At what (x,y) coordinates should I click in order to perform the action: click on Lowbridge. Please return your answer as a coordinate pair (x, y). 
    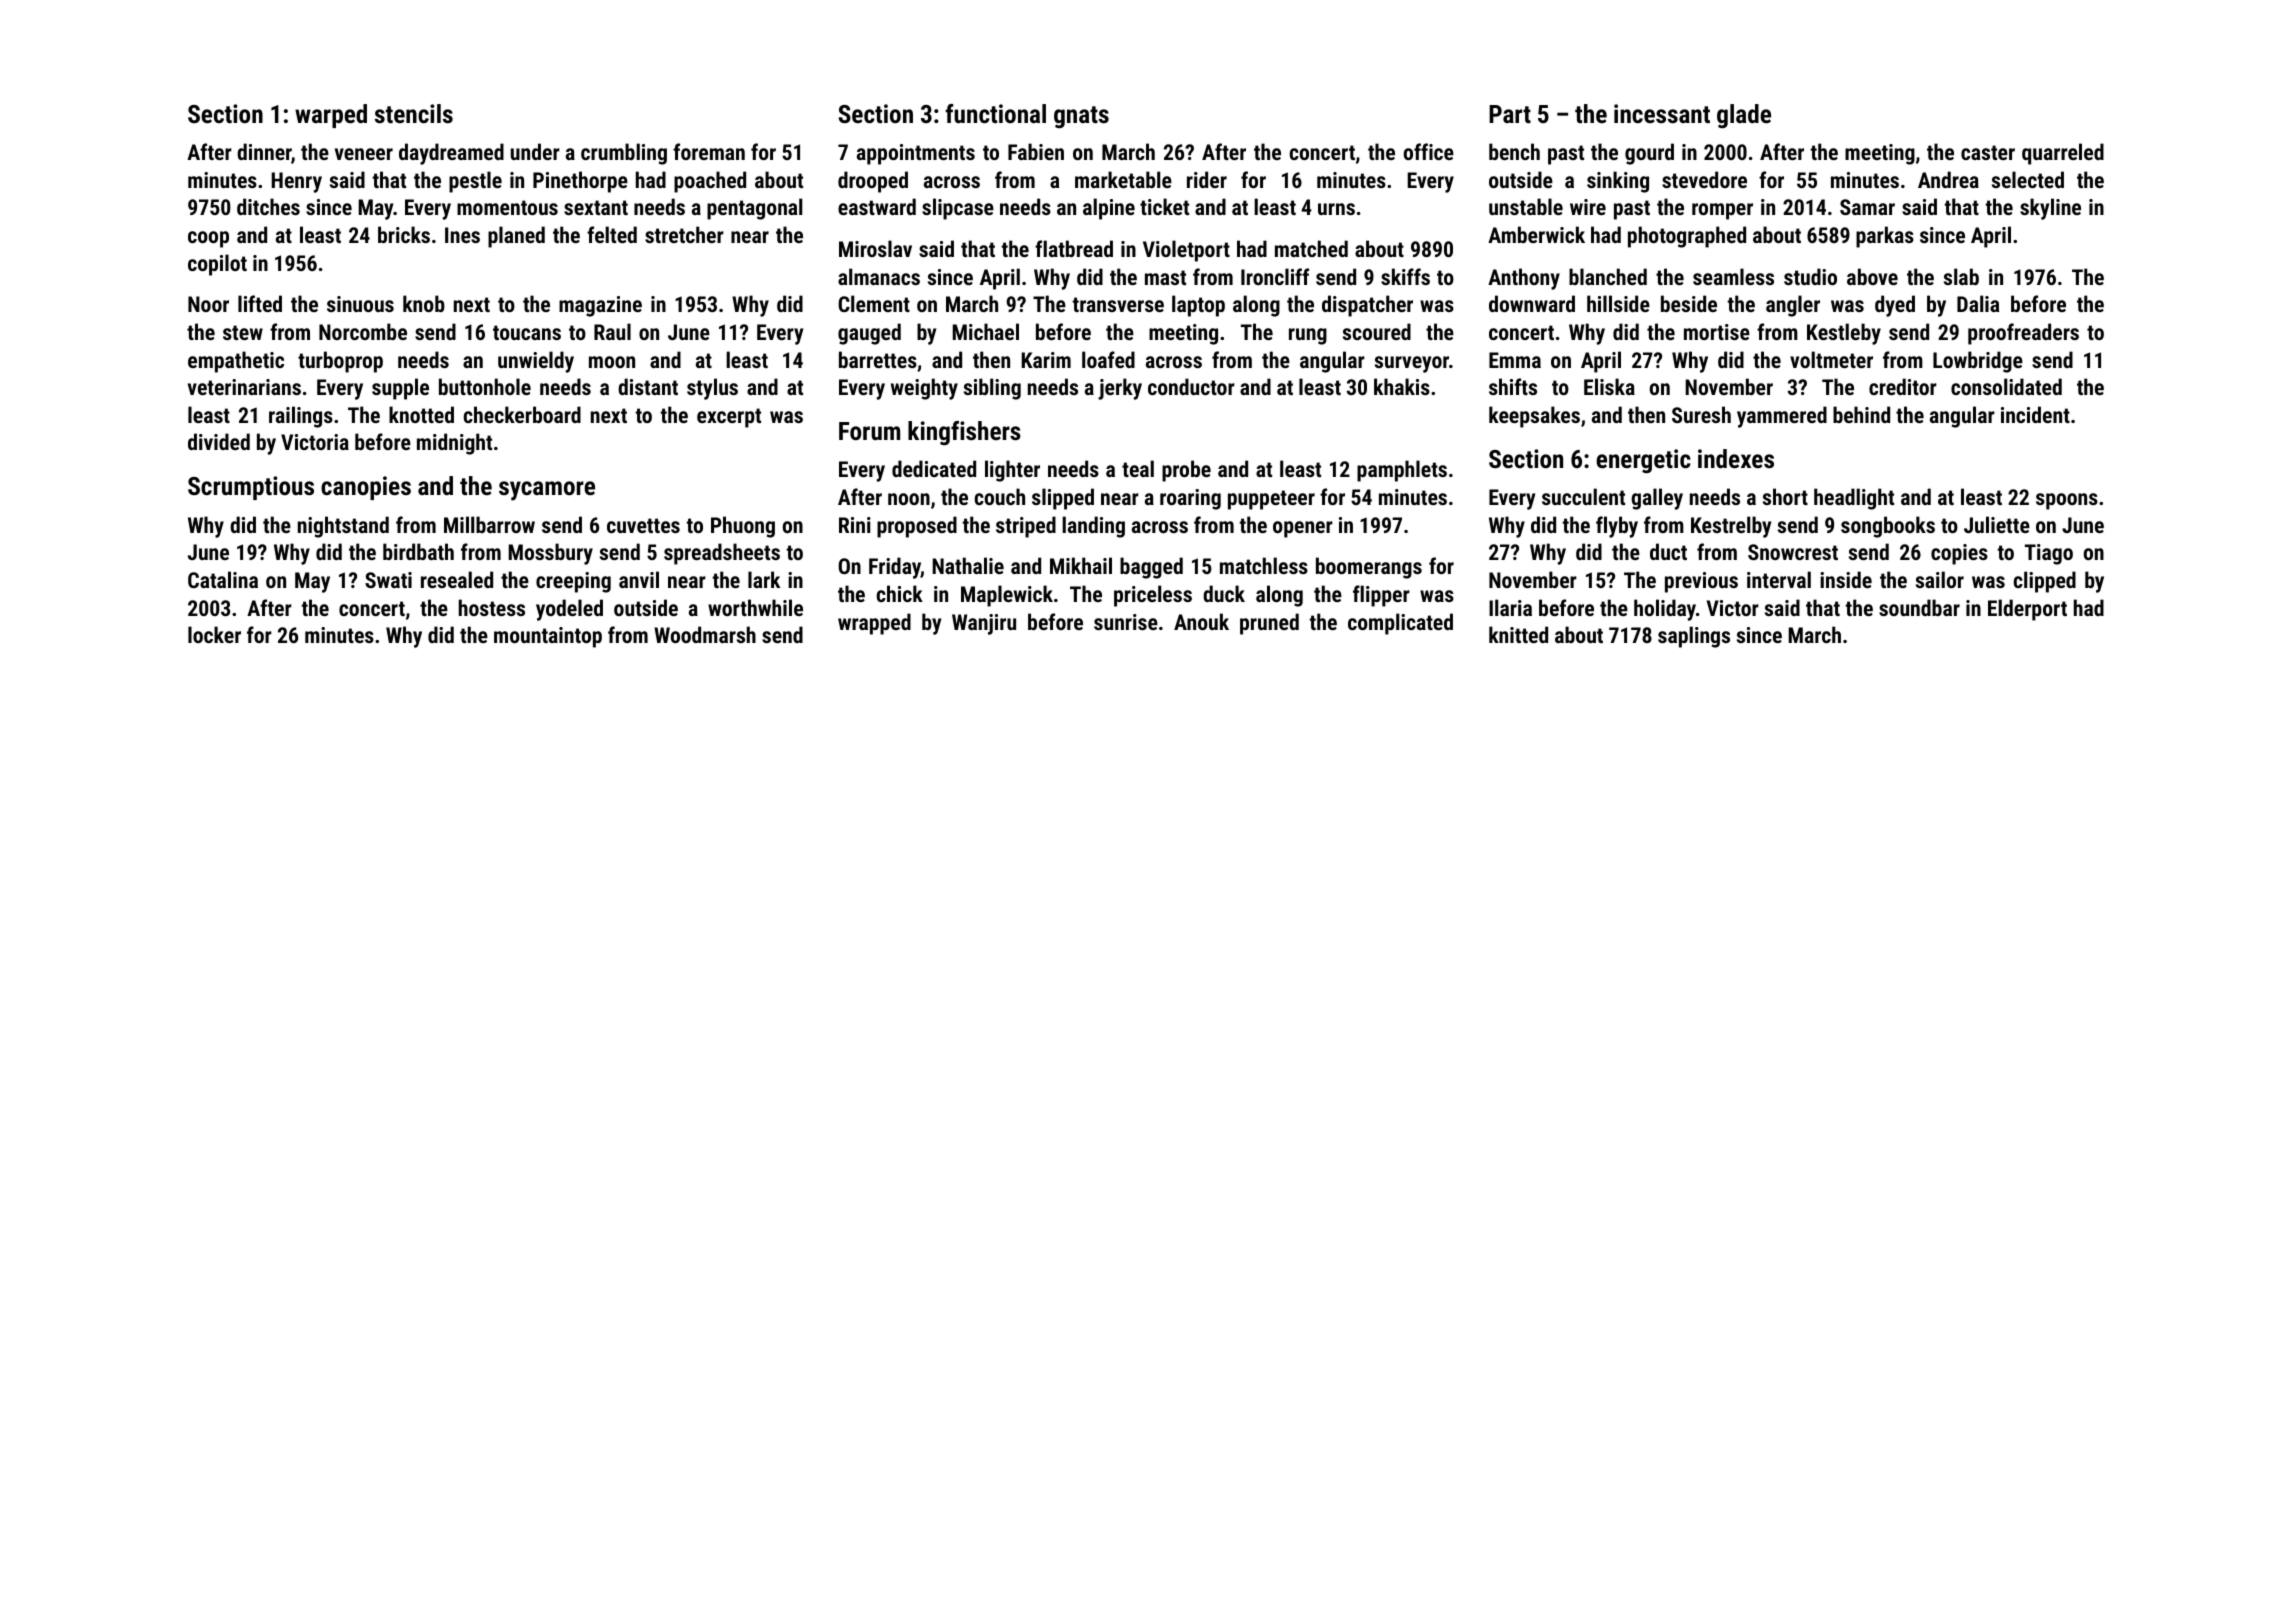
    Looking at the image, I should click on (1978, 362).
